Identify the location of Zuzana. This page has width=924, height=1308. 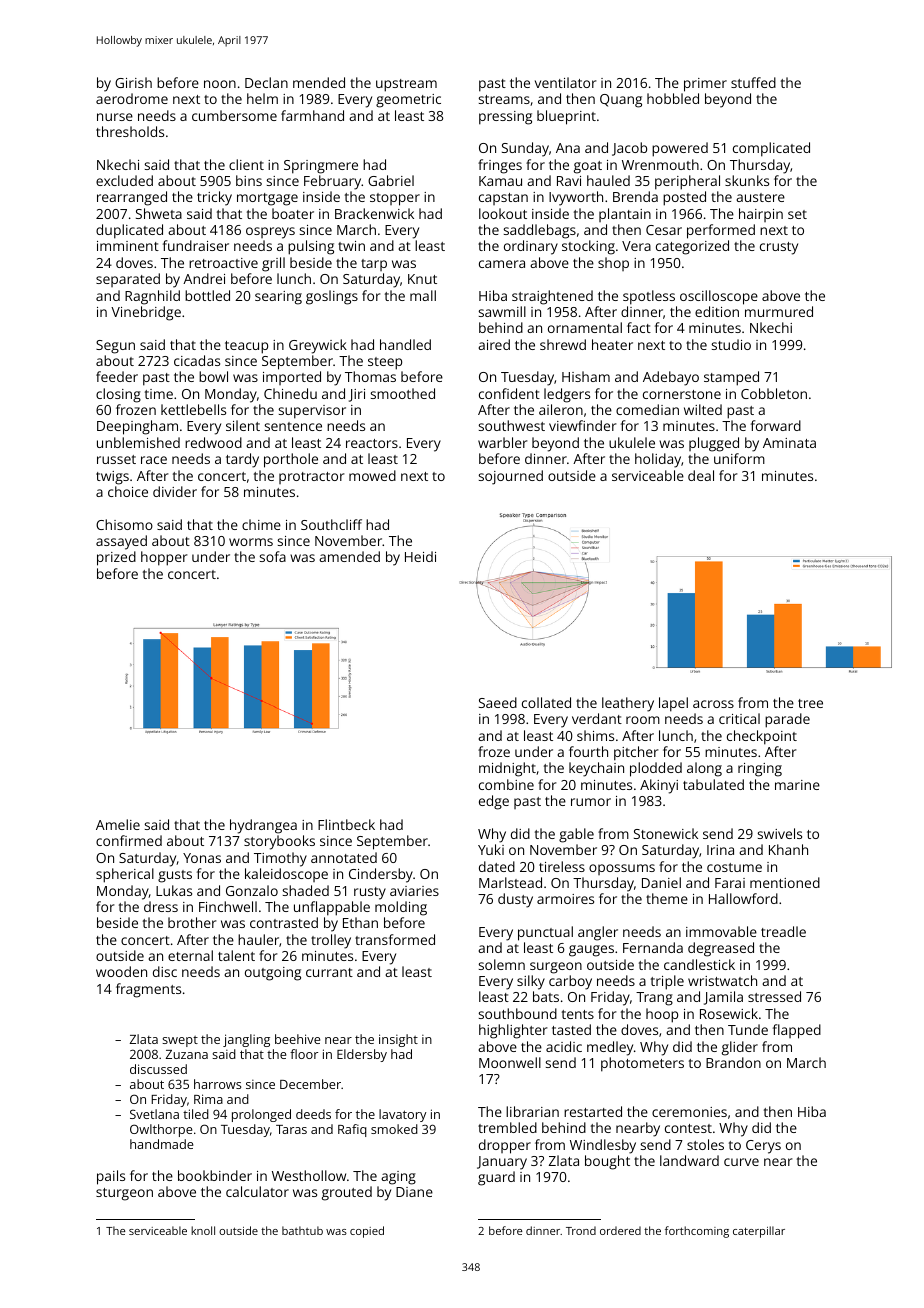
(187, 1054).
